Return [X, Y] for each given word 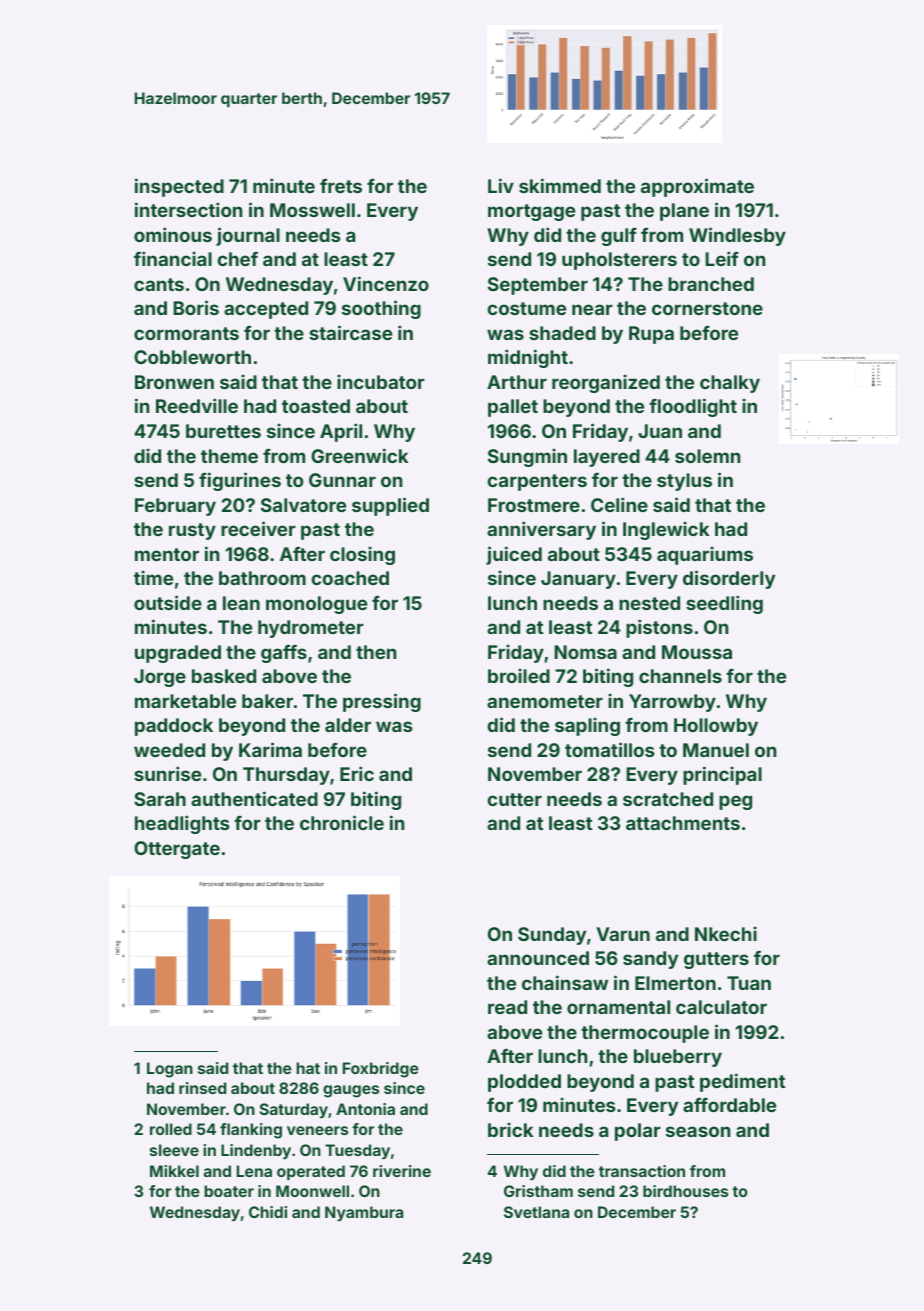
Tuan [749, 983]
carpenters [537, 482]
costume [527, 308]
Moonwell [312, 1191]
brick [510, 1129]
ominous [173, 234]
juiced [514, 555]
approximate [697, 187]
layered [607, 458]
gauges [351, 1091]
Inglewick [666, 530]
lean [241, 603]
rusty [192, 531]
